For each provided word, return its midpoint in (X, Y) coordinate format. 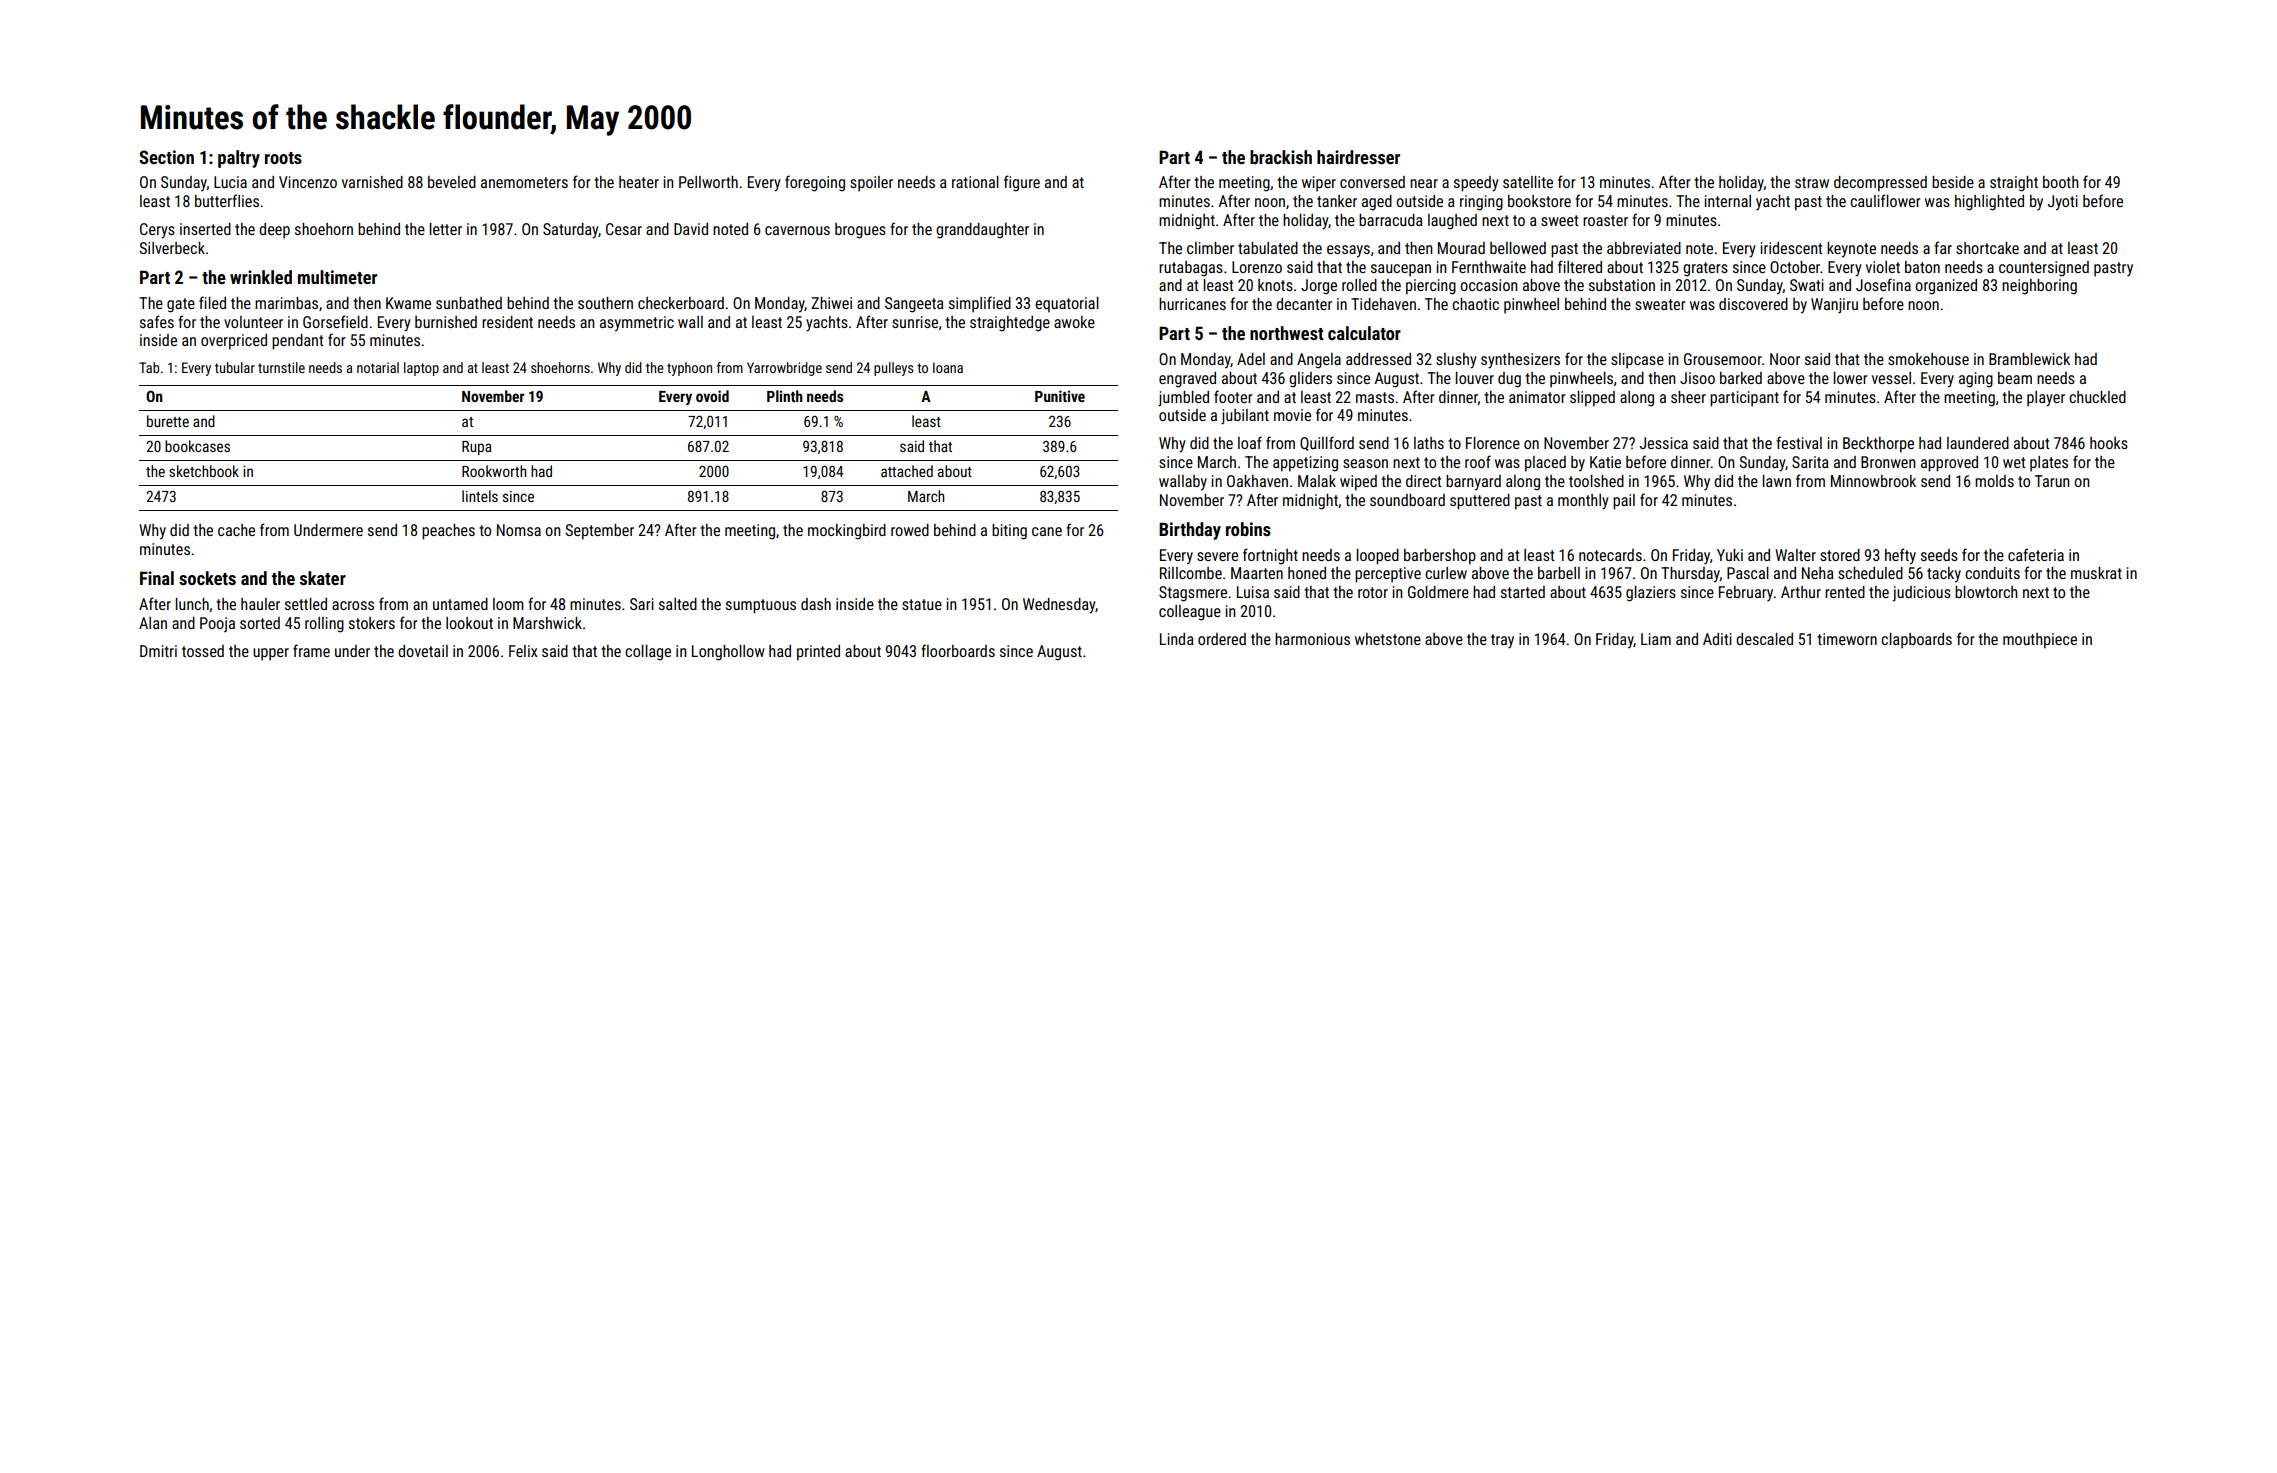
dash (816, 604)
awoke (1074, 322)
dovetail (423, 651)
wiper (1319, 184)
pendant (298, 342)
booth (2061, 182)
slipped (1592, 399)
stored (1840, 555)
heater (639, 182)
